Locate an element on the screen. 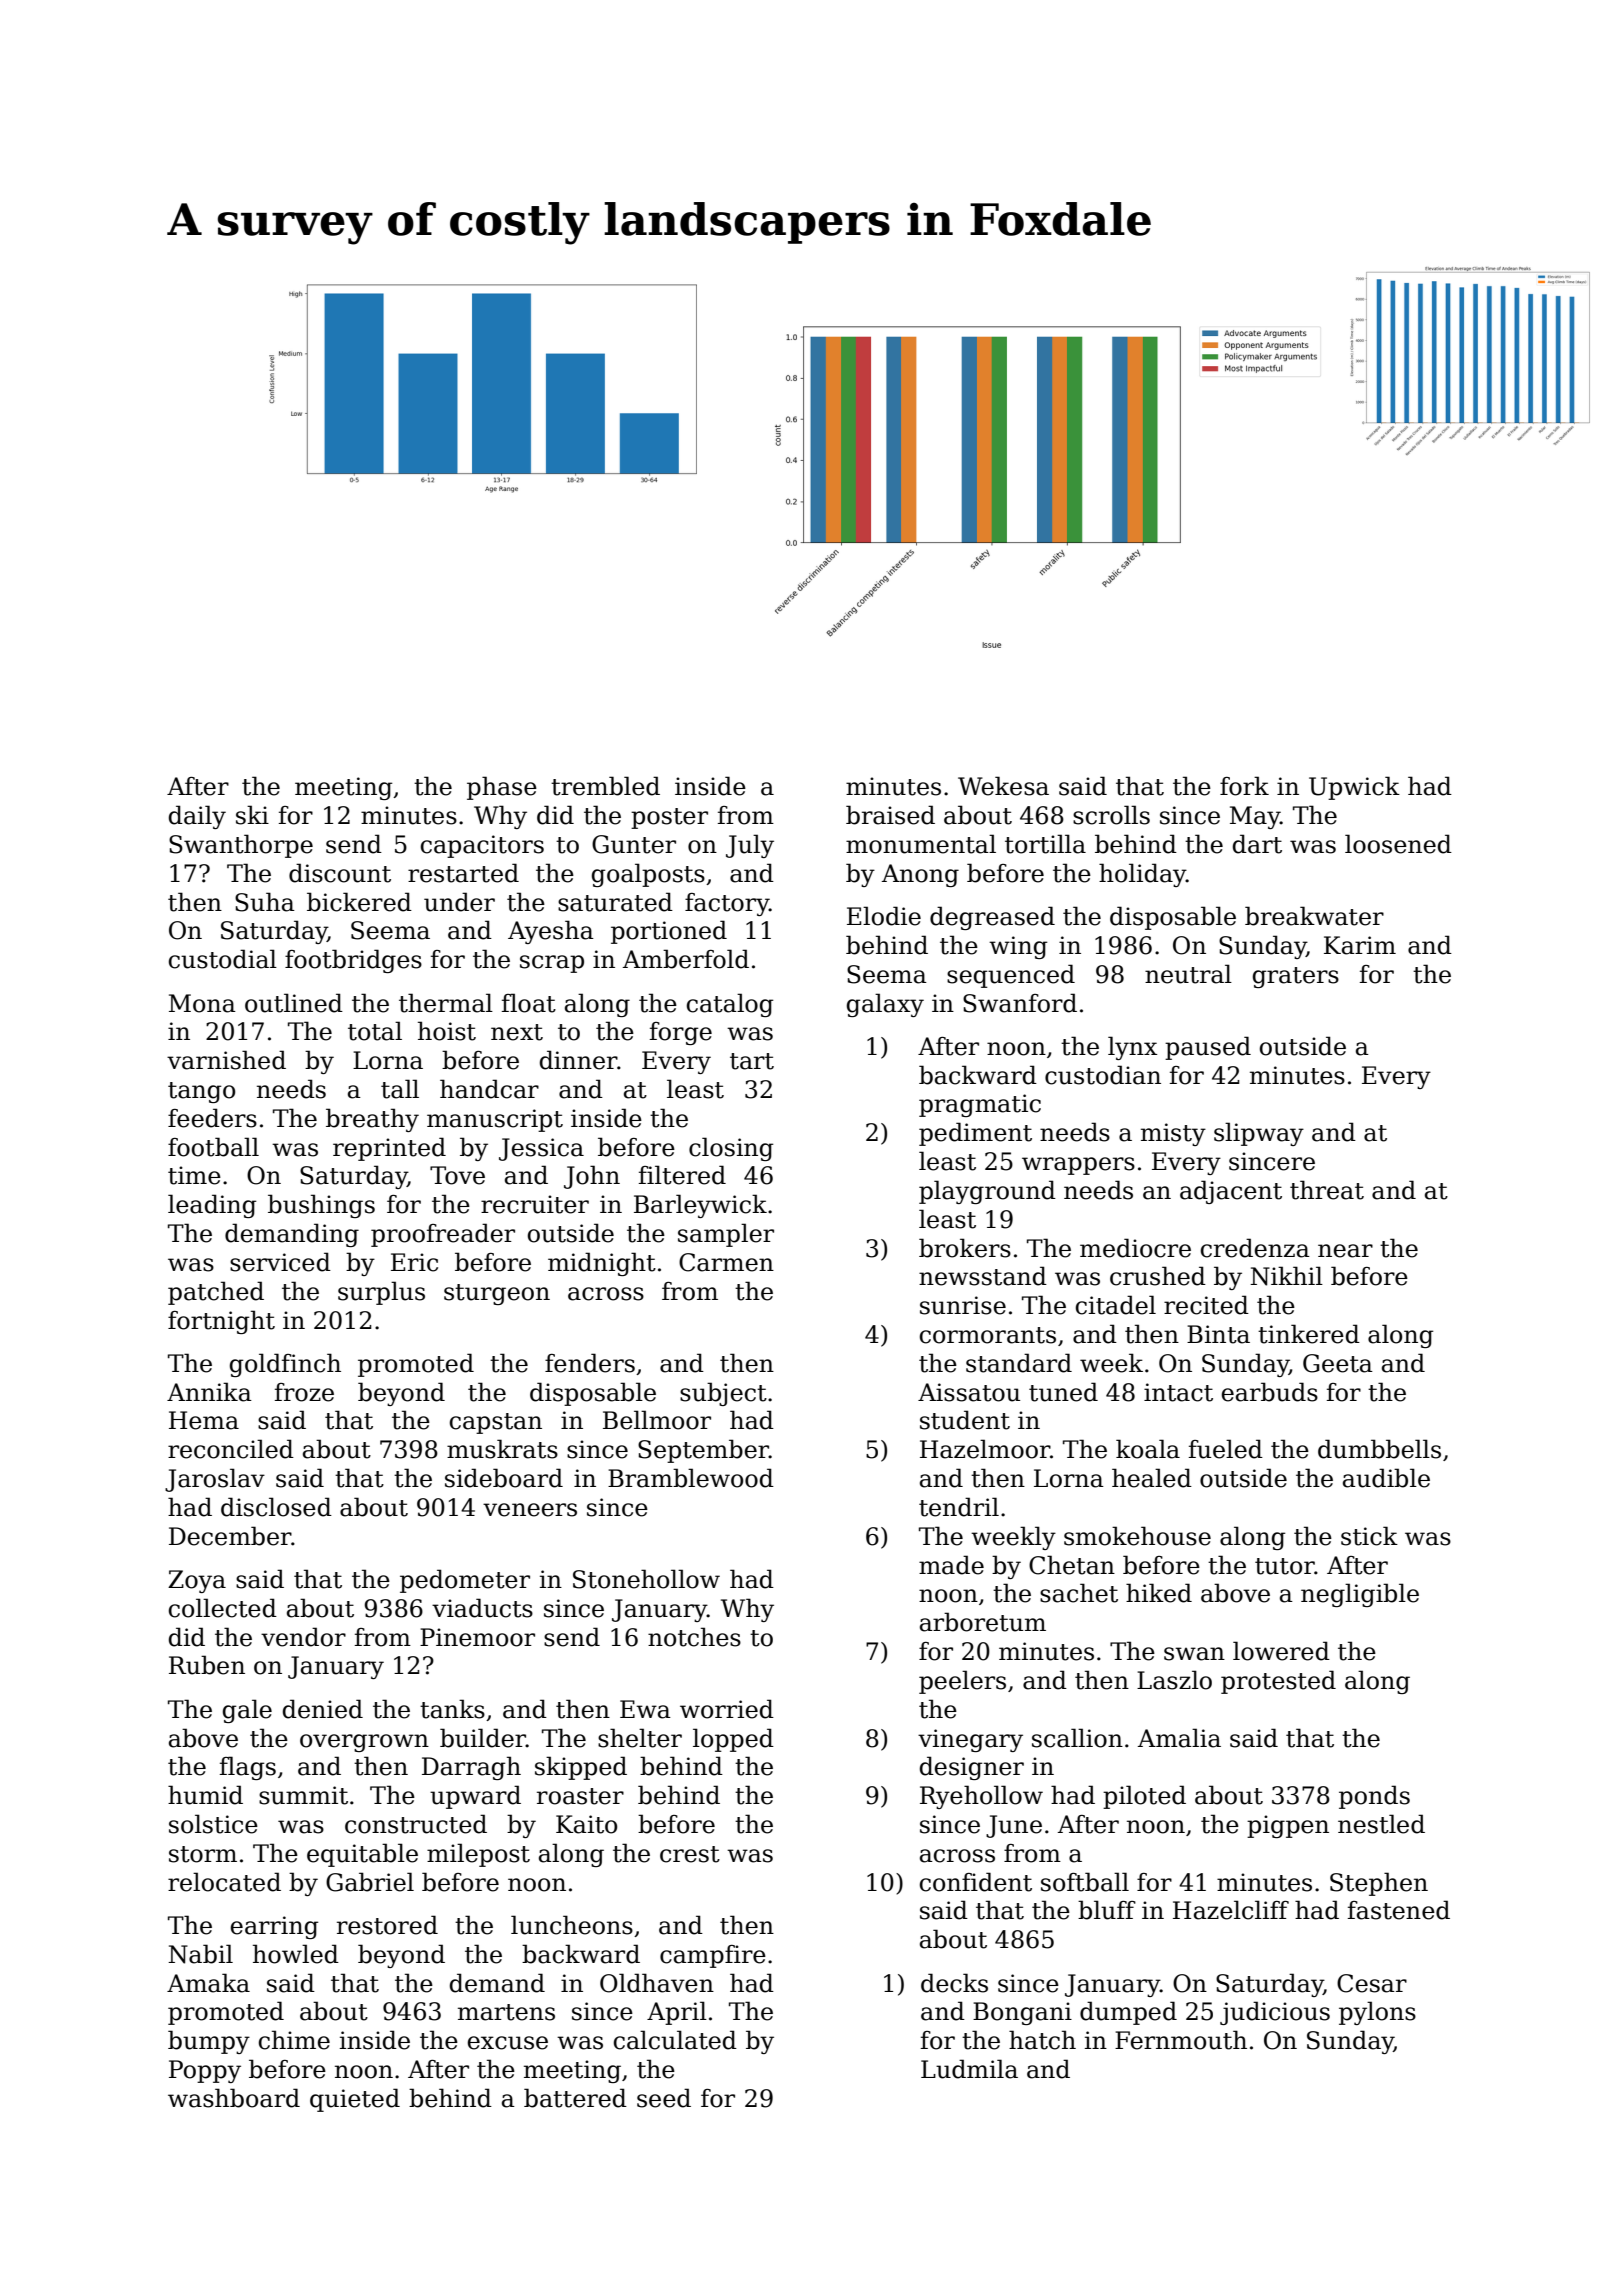 The height and width of the screenshot is (2292, 1620). calculated is located at coordinates (675, 2040).
